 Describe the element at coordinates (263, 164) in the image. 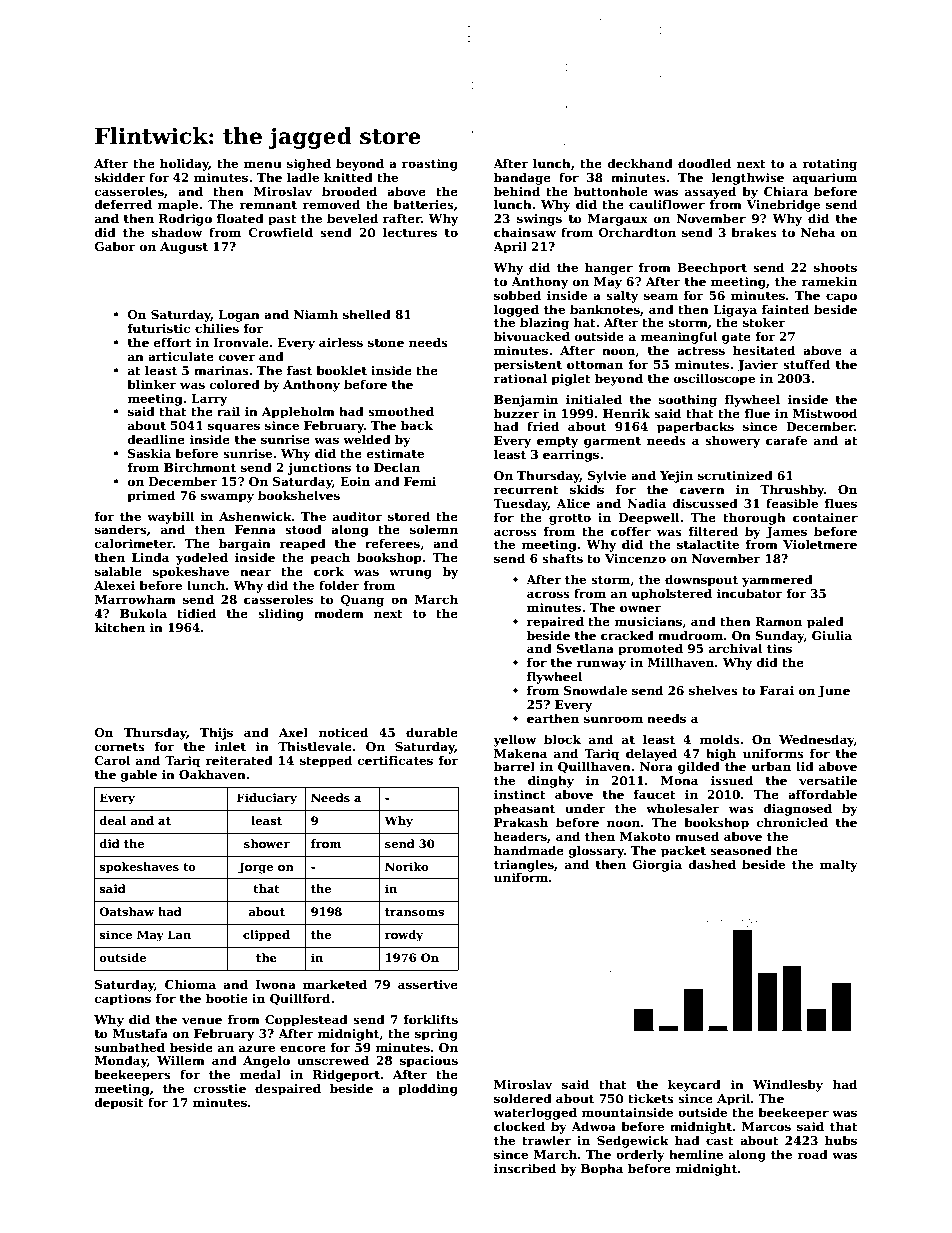

I see `menu` at that location.
